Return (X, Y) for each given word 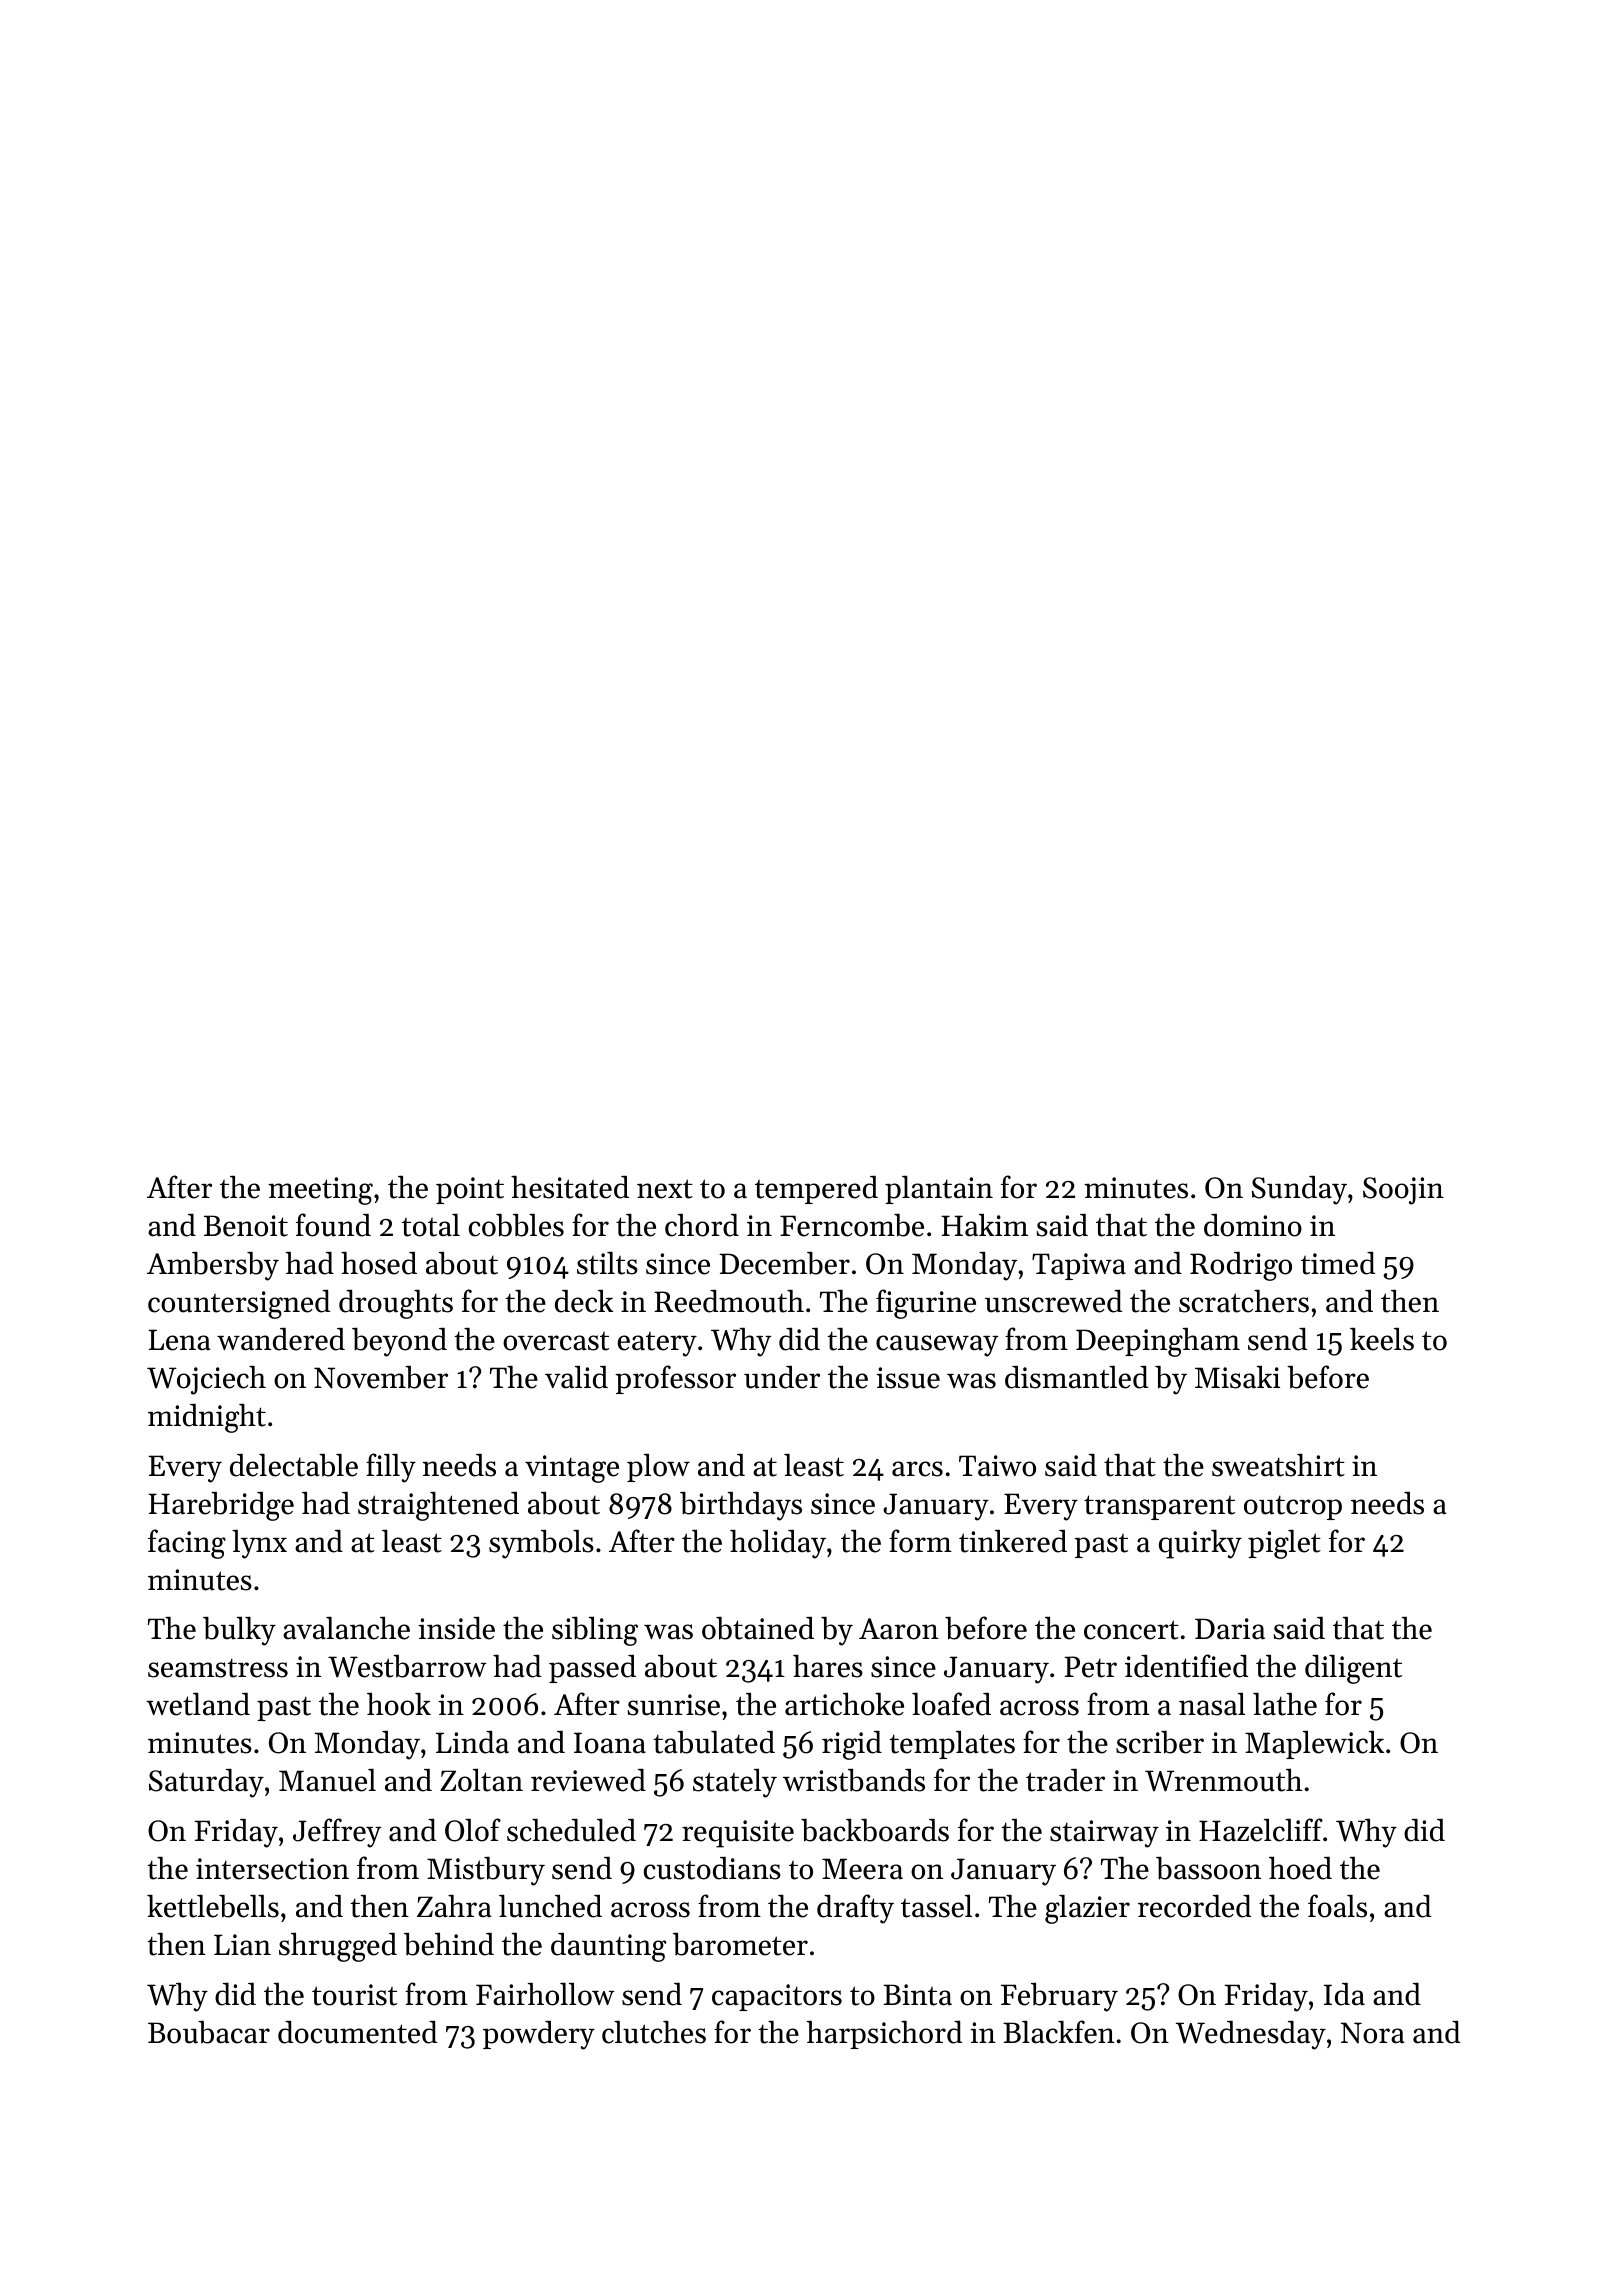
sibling (595, 1631)
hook (399, 1704)
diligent (1353, 1669)
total (431, 1225)
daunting (608, 1947)
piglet (1284, 1544)
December (784, 1263)
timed (1338, 1263)
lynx (259, 1544)
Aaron (899, 1629)
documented (357, 2032)
